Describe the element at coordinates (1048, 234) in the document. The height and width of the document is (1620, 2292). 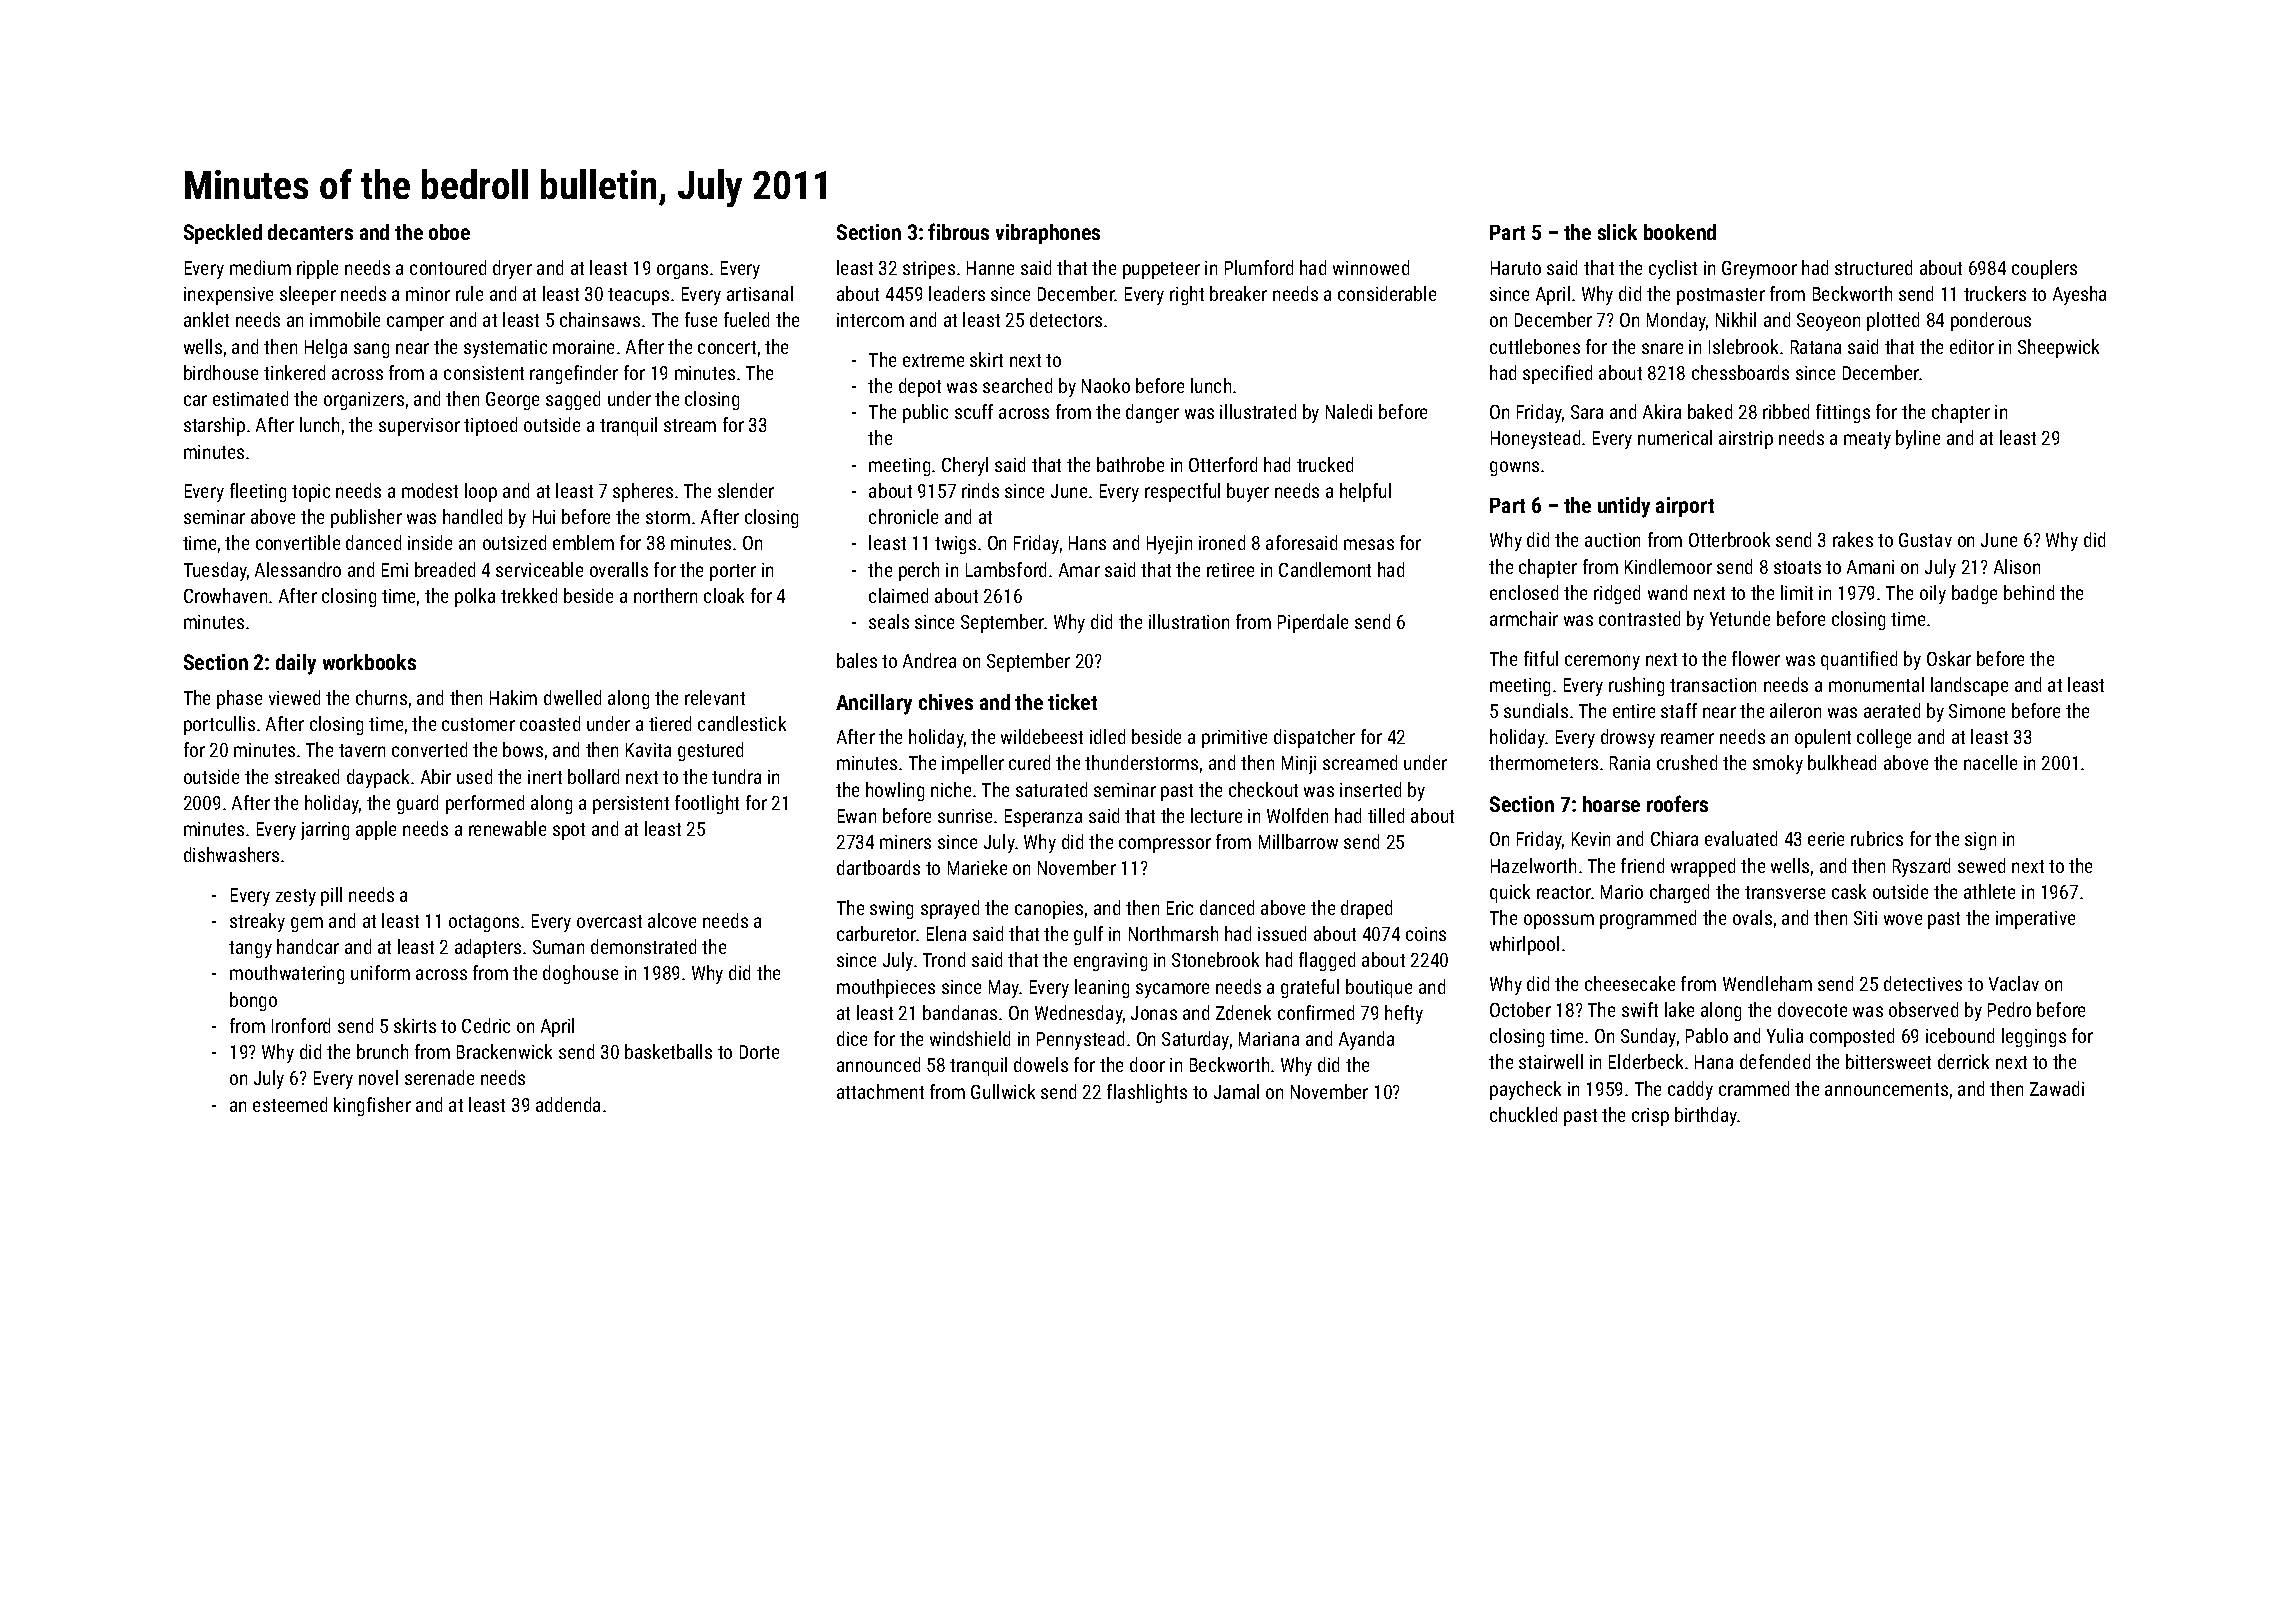
I see `vibraphones` at that location.
